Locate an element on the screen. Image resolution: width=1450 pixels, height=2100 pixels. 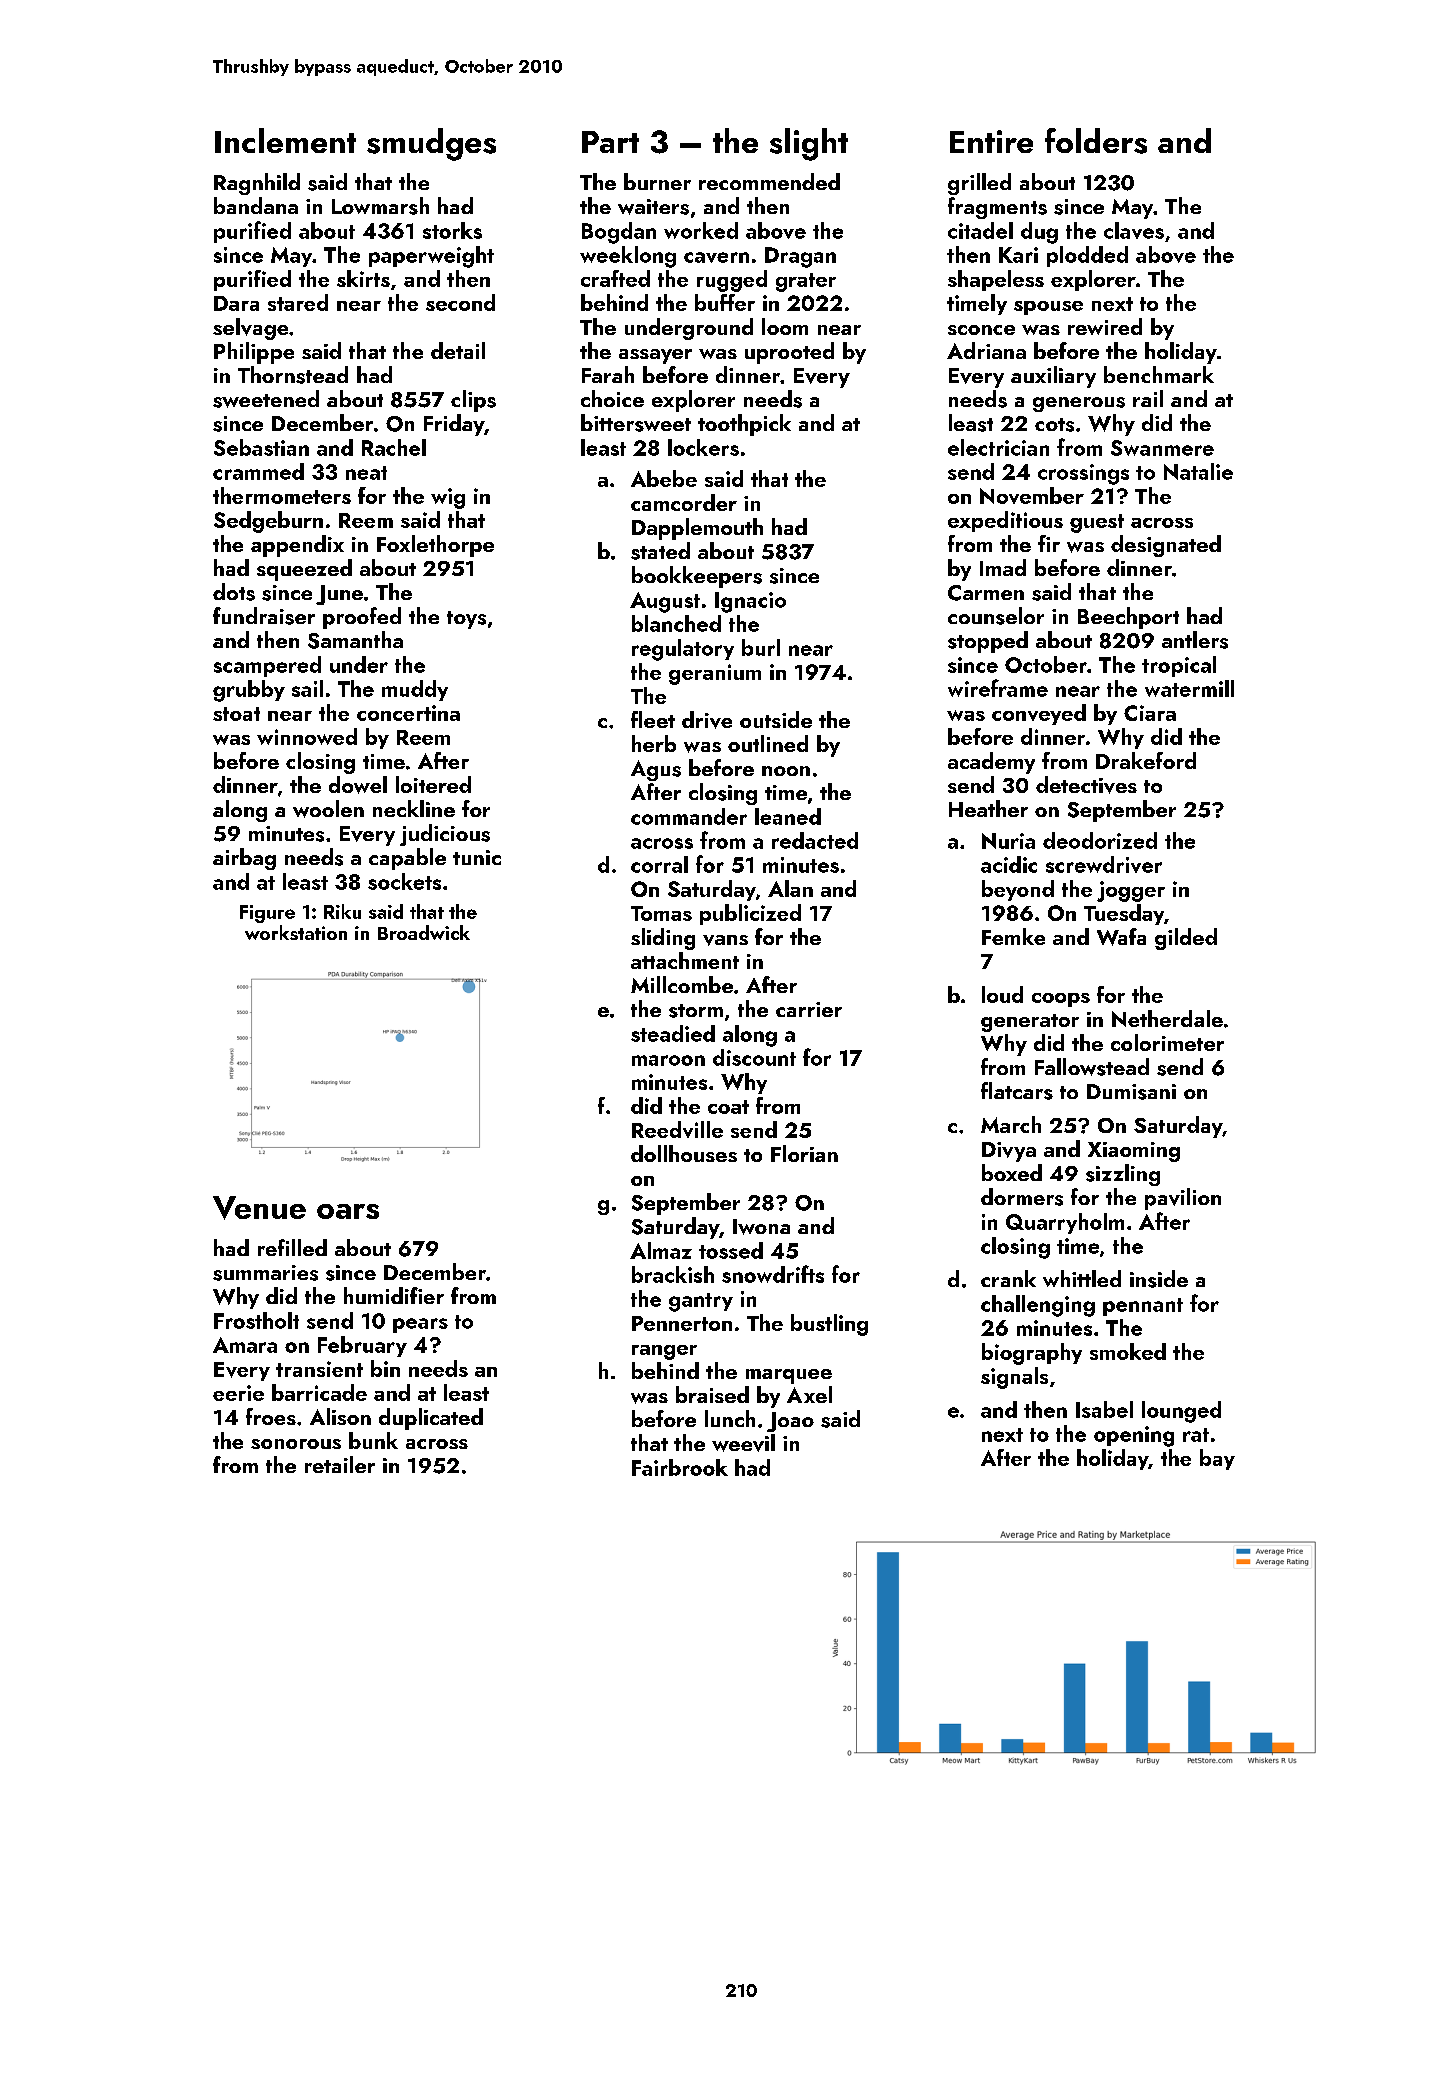
outside is located at coordinates (776, 719).
